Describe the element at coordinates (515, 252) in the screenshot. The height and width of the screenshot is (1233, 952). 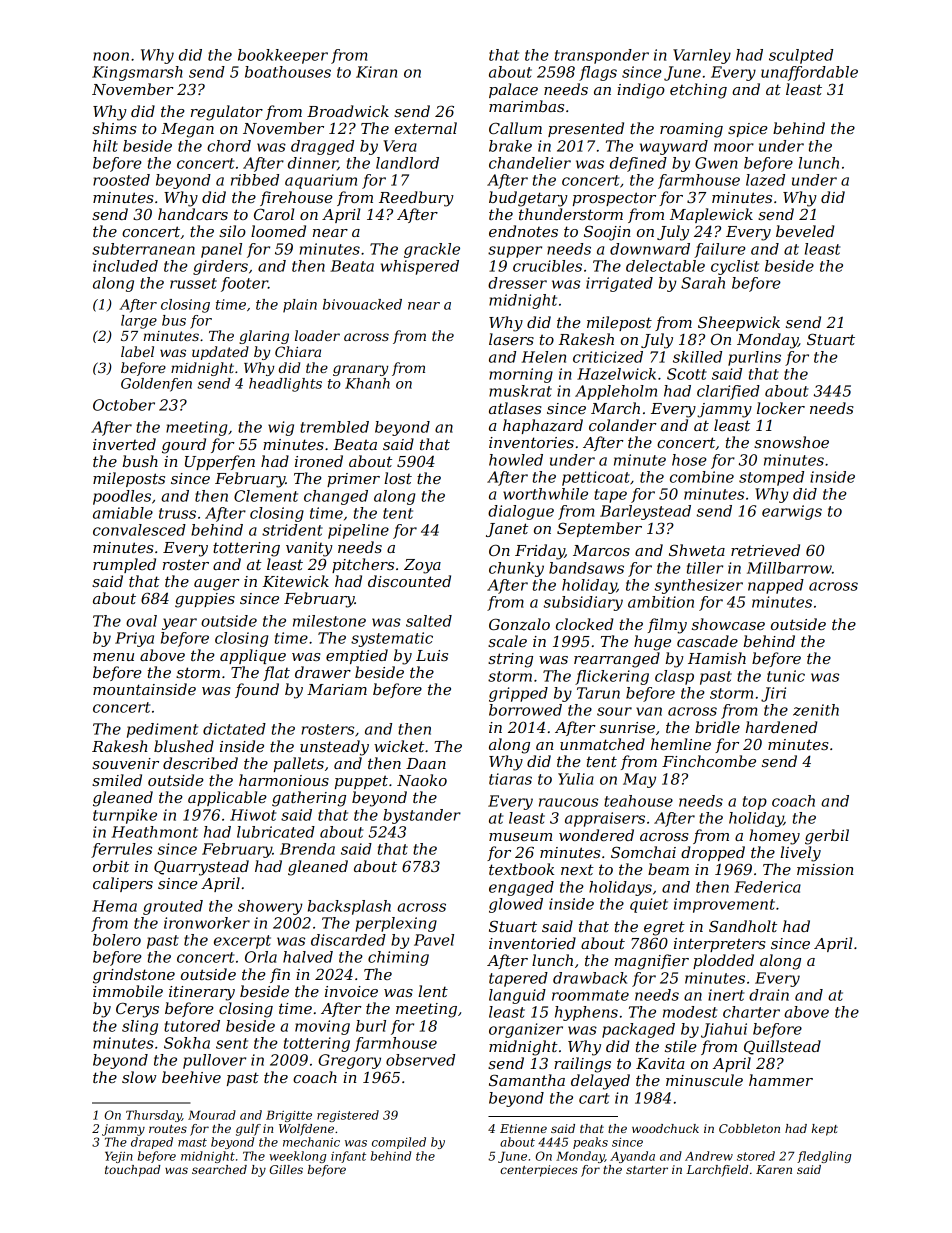
I see `supper` at that location.
